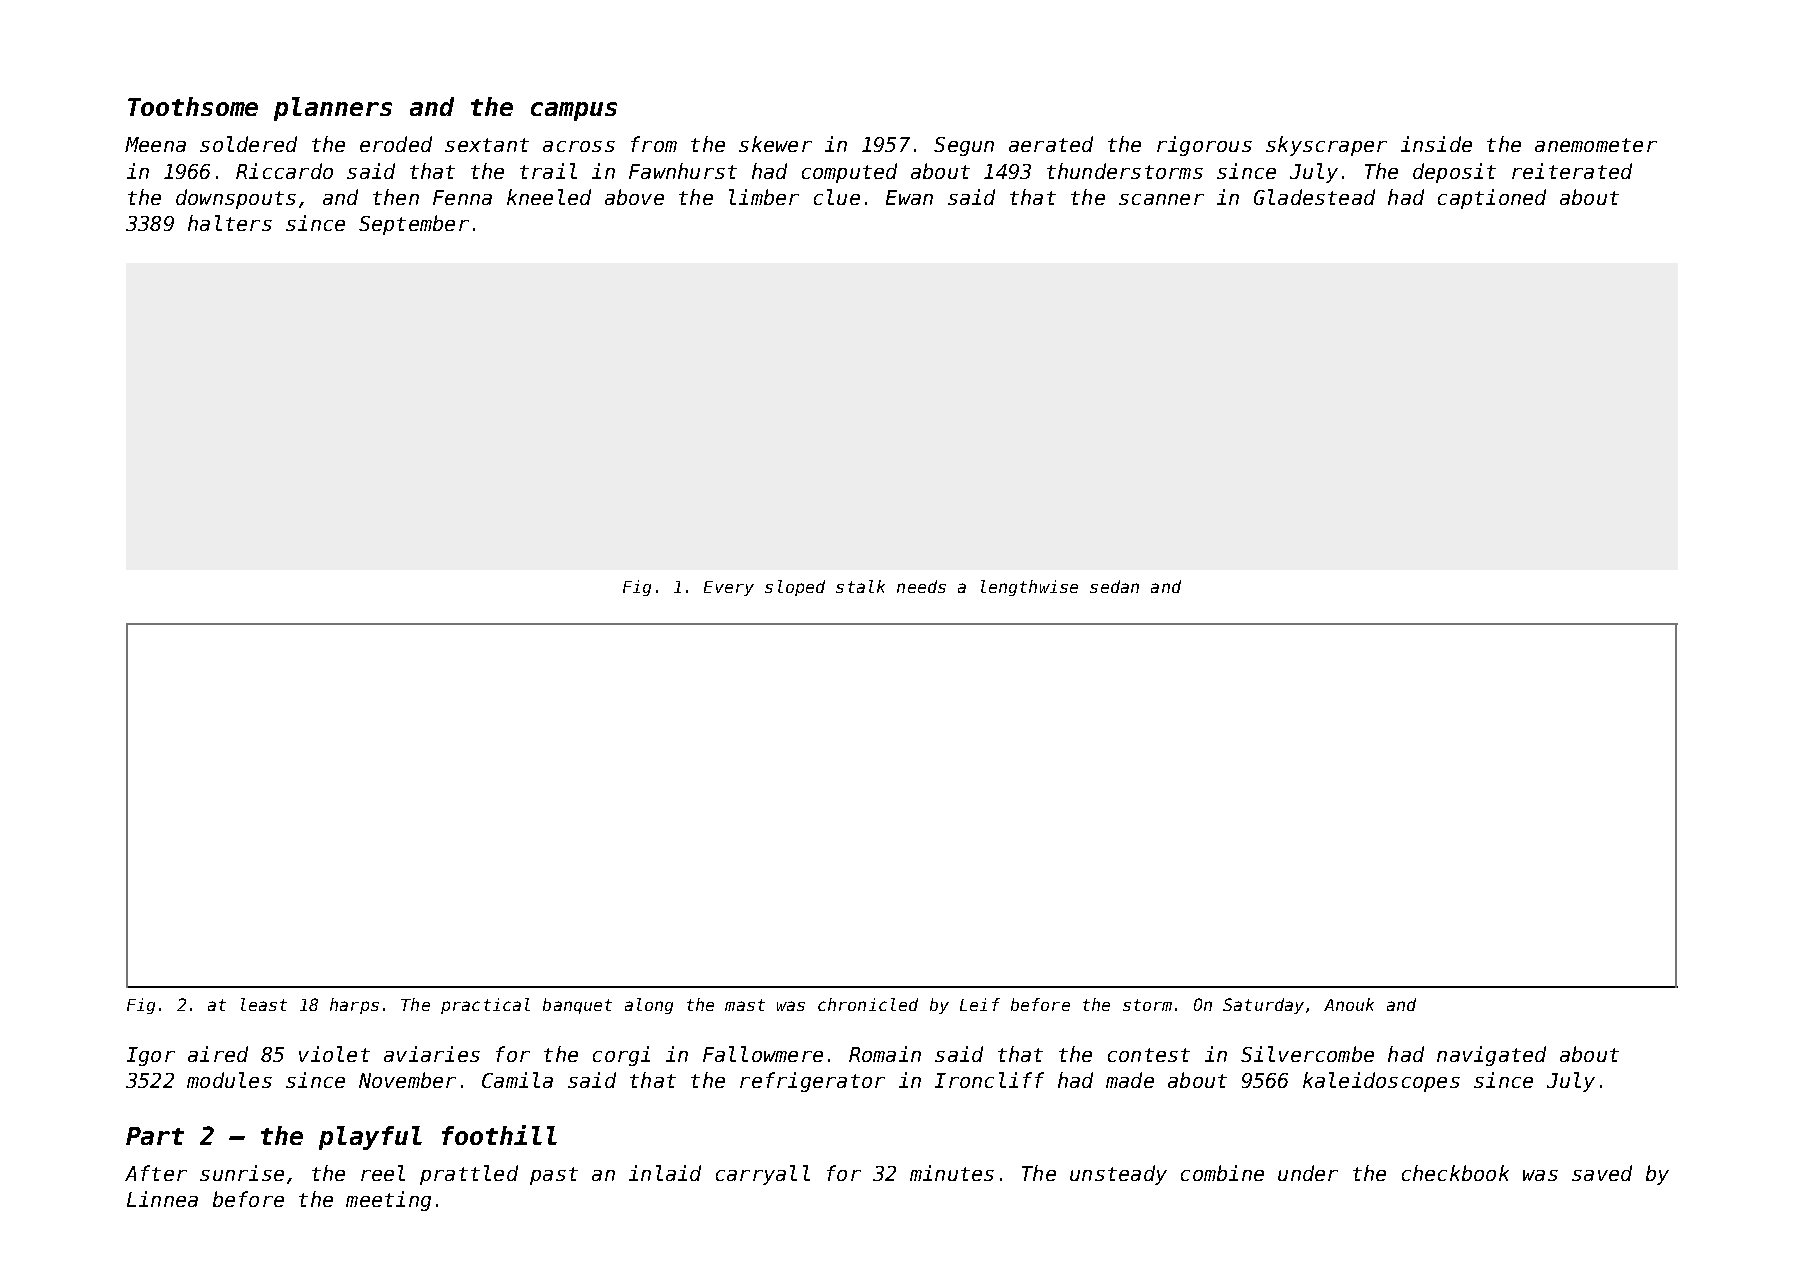 This screenshot has width=1803, height=1275. What do you see at coordinates (1492, 199) in the screenshot?
I see `captioned` at bounding box center [1492, 199].
